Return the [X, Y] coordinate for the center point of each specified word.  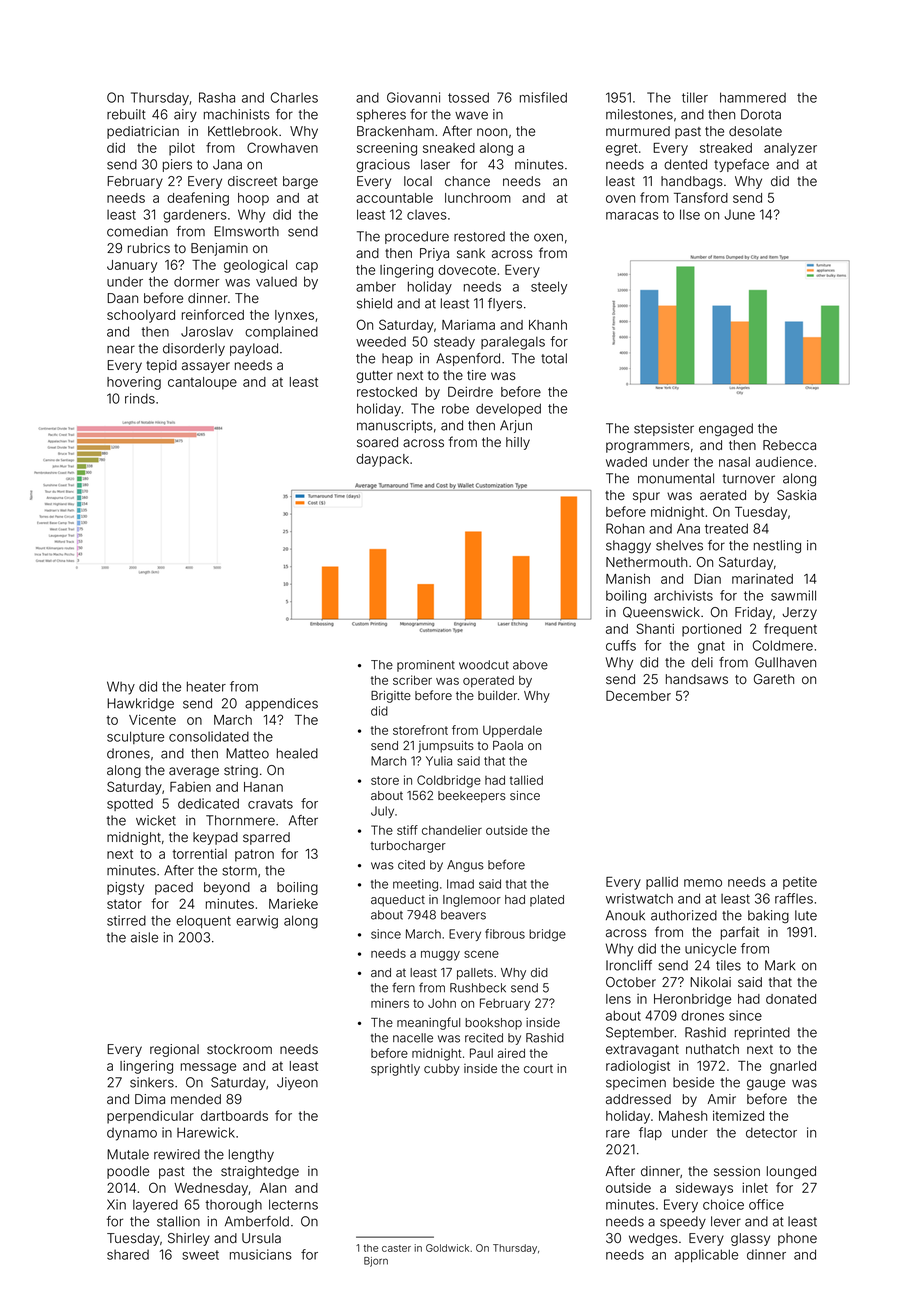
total [554, 358]
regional [174, 1050]
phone [797, 1239]
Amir [722, 1099]
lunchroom [478, 198]
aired [511, 1053]
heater [206, 686]
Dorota [761, 114]
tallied [526, 780]
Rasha [217, 97]
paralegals [513, 343]
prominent [426, 666]
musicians [261, 1254]
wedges [653, 1239]
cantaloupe [202, 383]
